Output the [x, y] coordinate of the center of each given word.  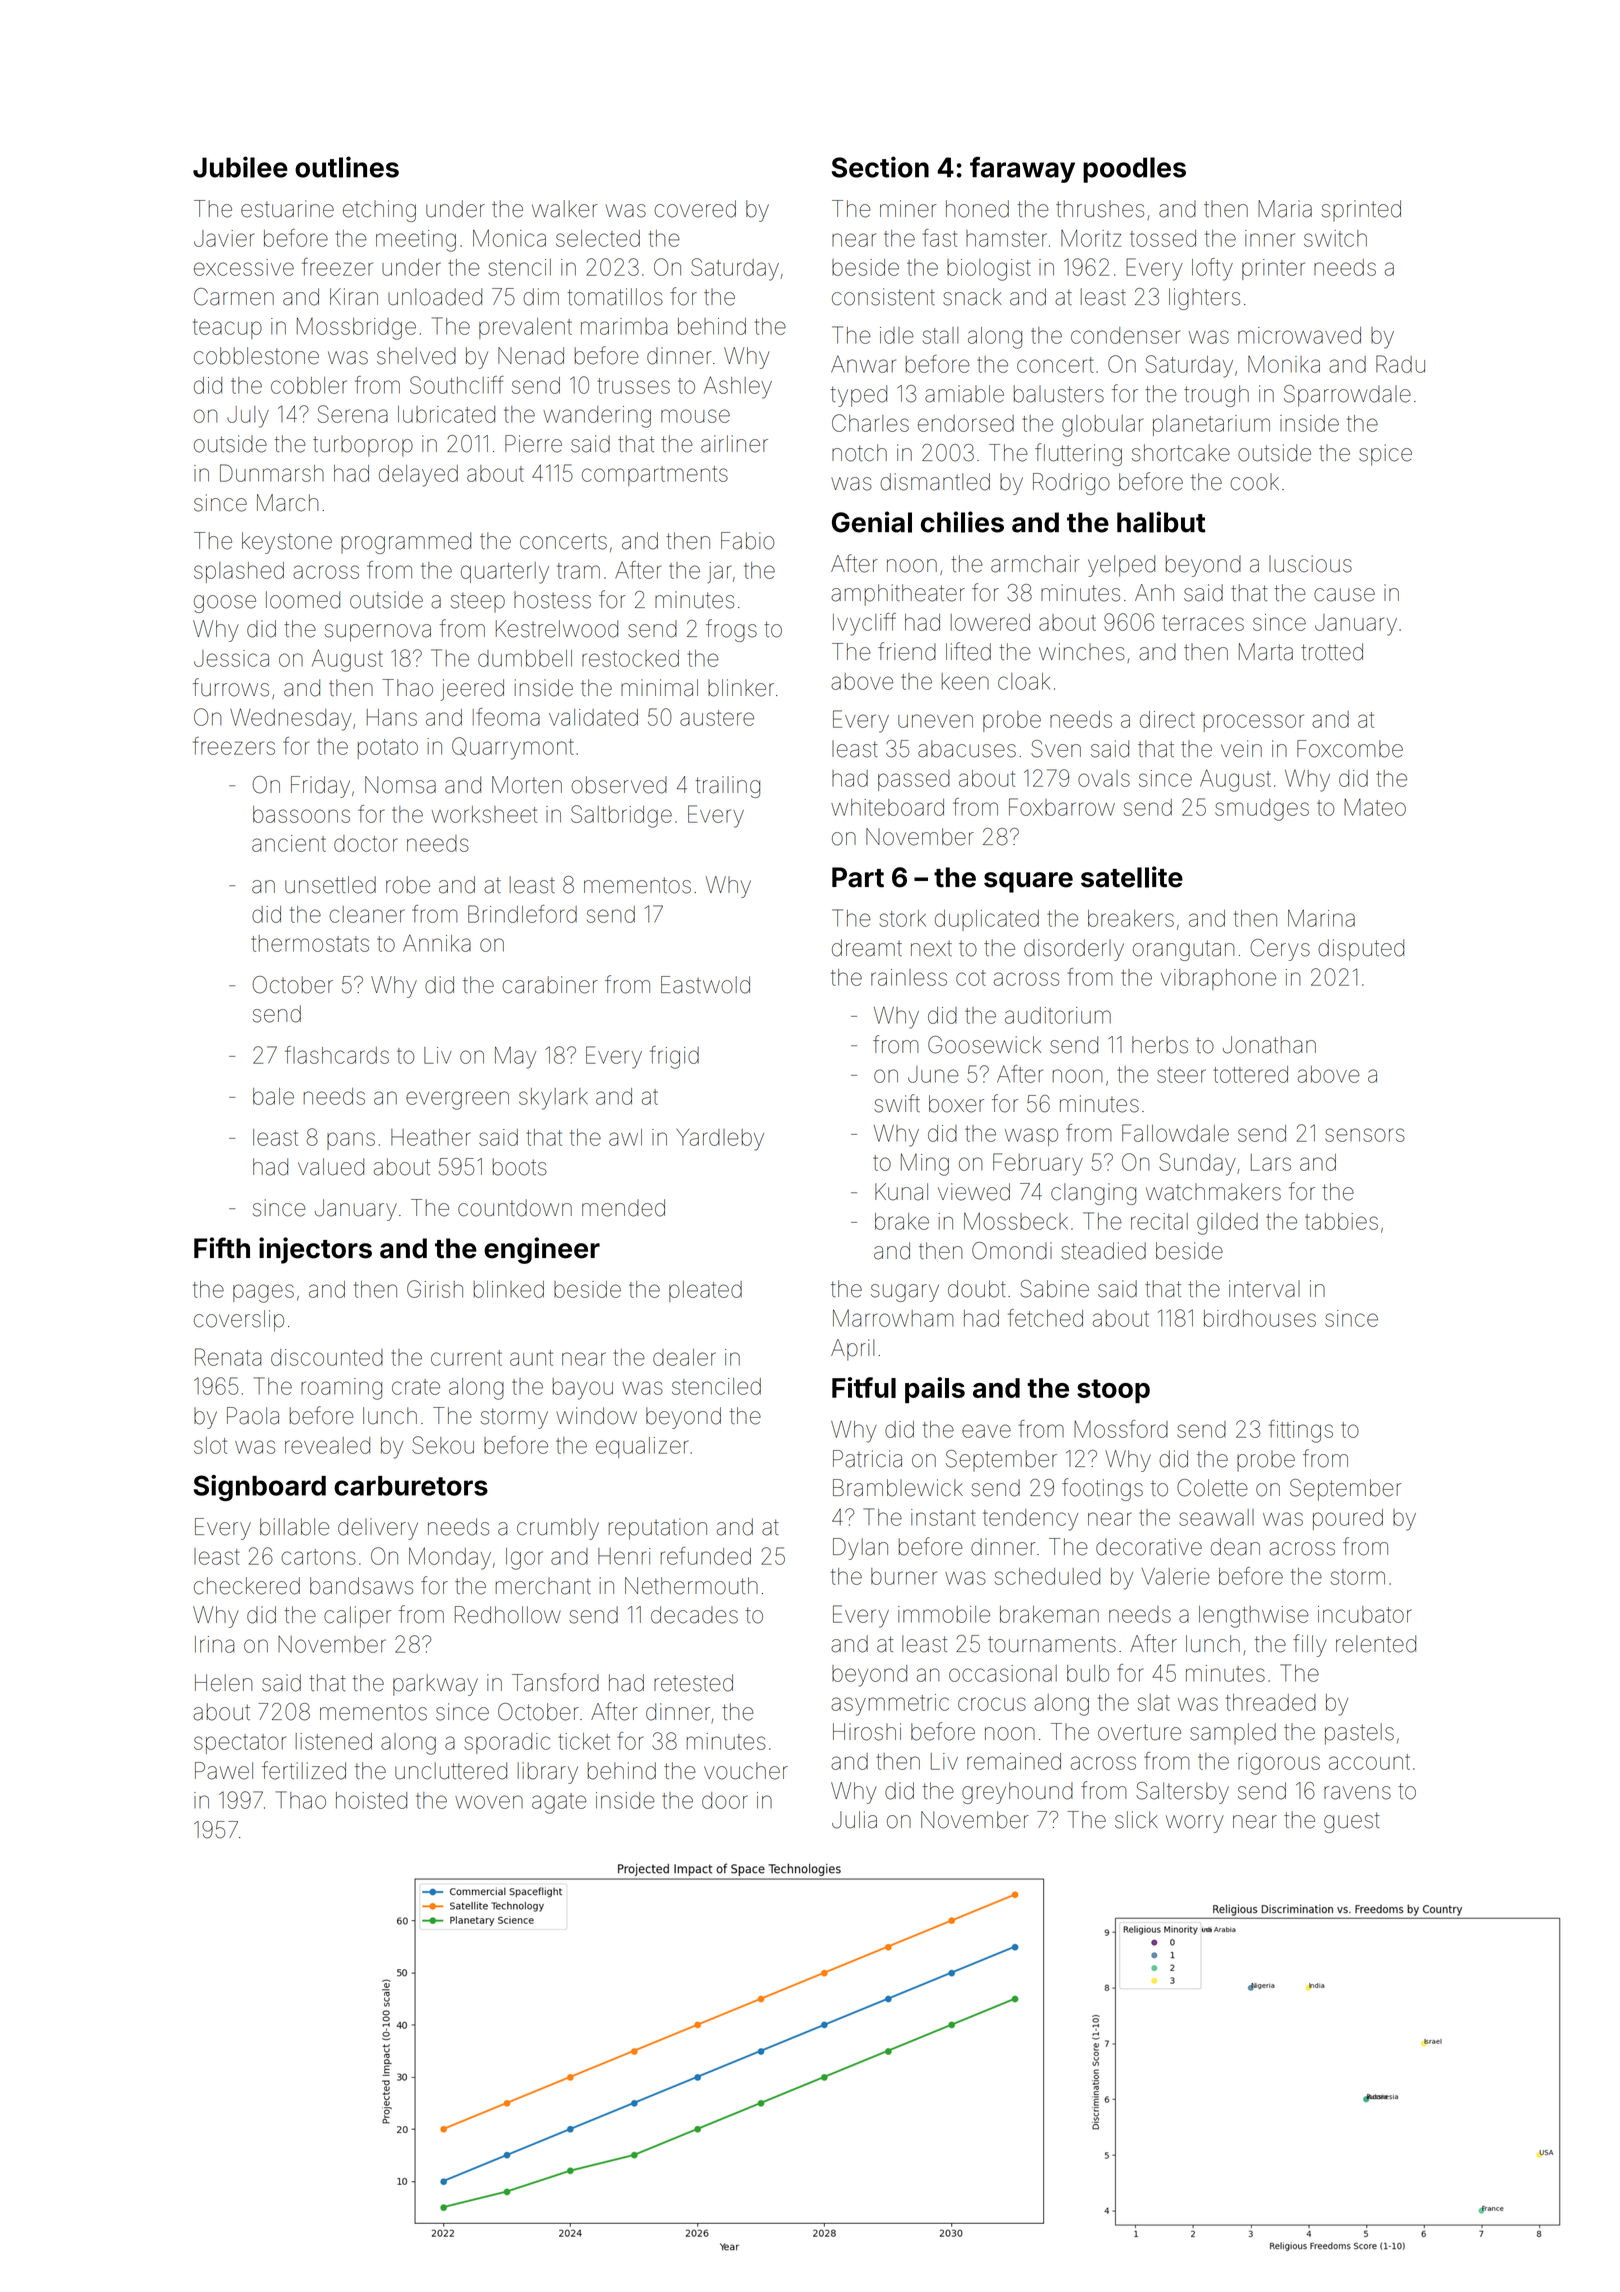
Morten [527, 785]
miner [908, 209]
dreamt [867, 948]
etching [379, 211]
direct [1167, 719]
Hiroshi [867, 1732]
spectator [240, 1744]
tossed [1163, 238]
